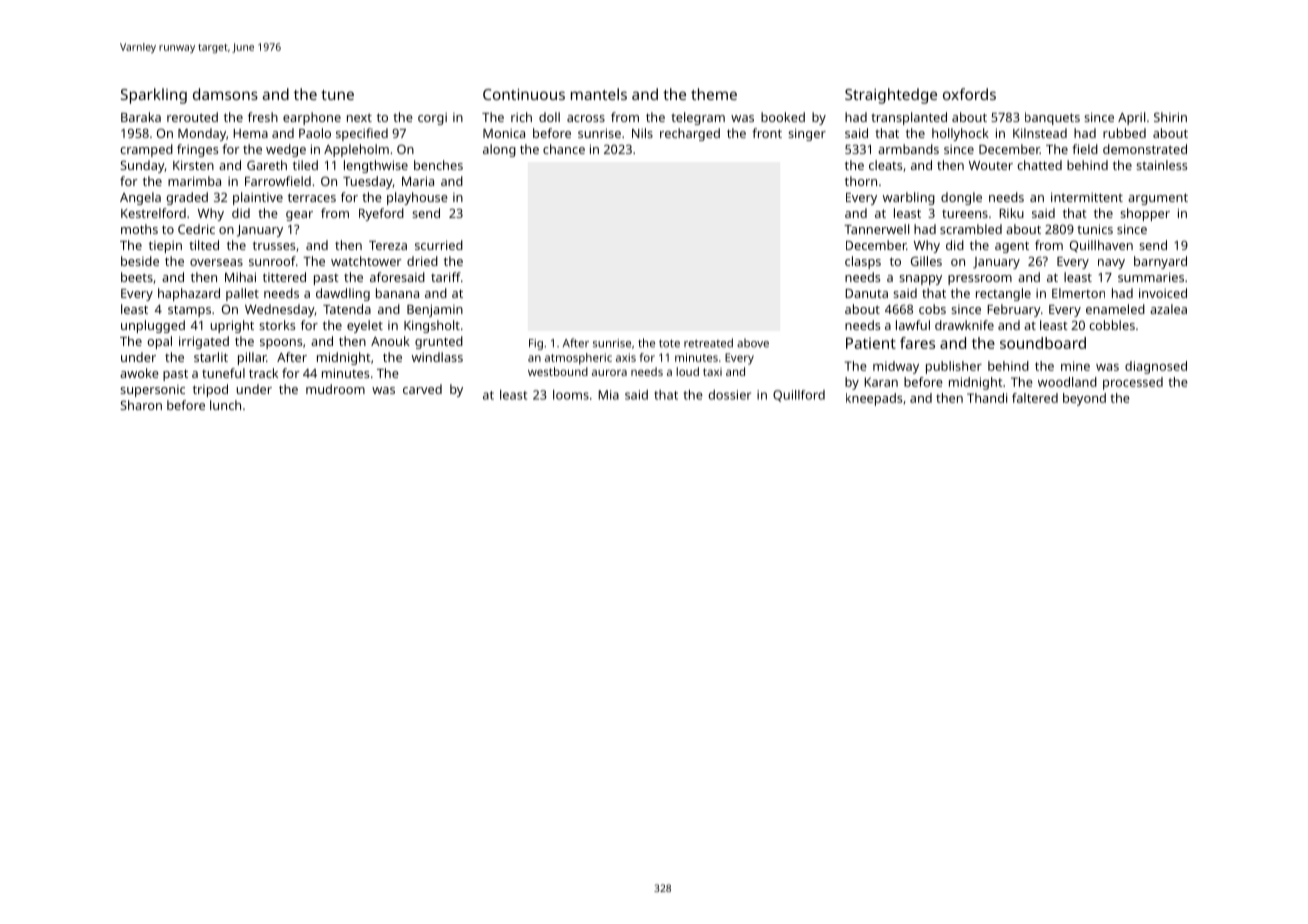 The height and width of the page is (924, 1308). What do you see at coordinates (225, 405) in the page?
I see `lunch` at bounding box center [225, 405].
